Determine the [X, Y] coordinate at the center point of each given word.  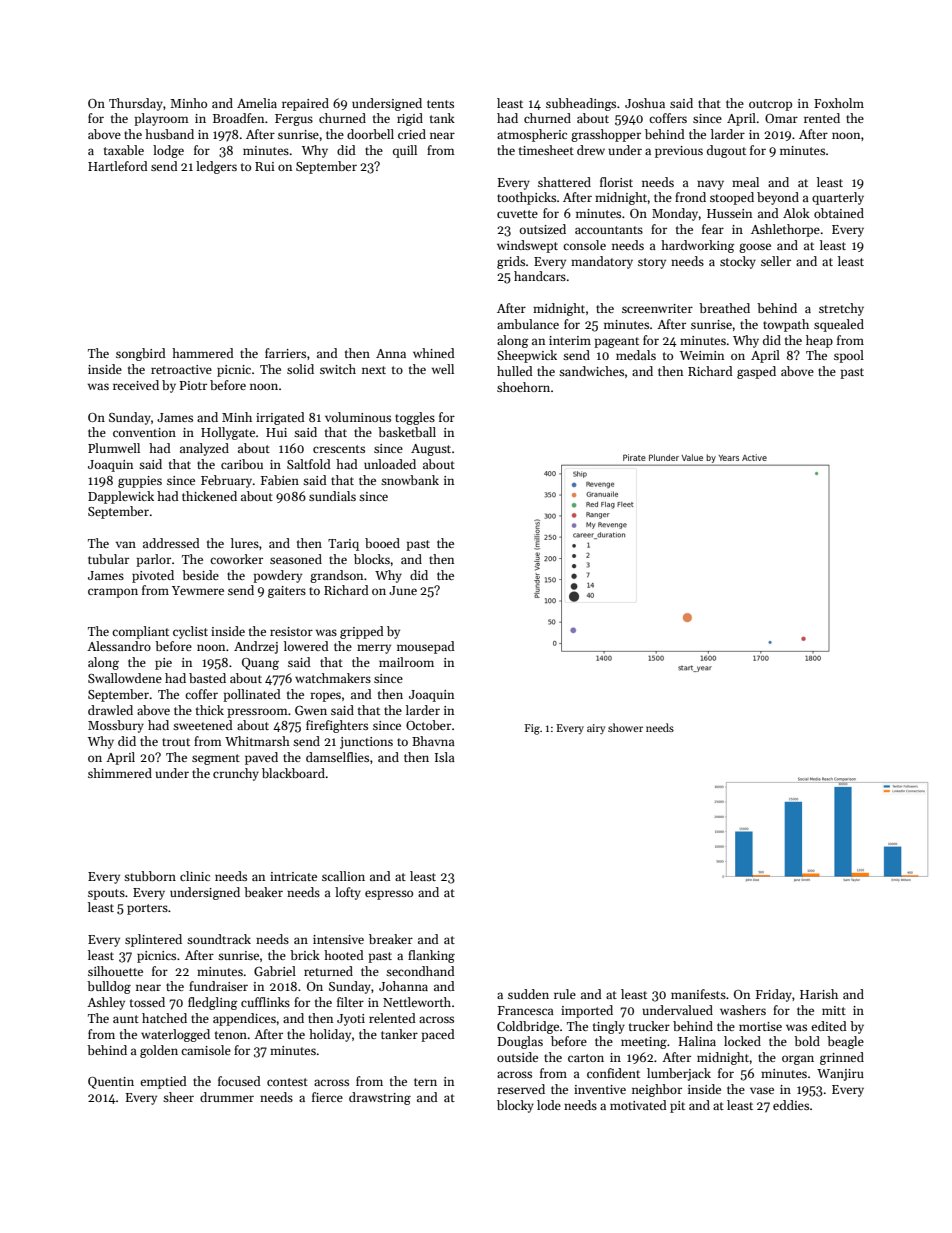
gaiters [287, 592]
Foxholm [839, 103]
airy [596, 729]
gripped [362, 632]
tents [440, 104]
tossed [147, 1002]
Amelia [257, 103]
